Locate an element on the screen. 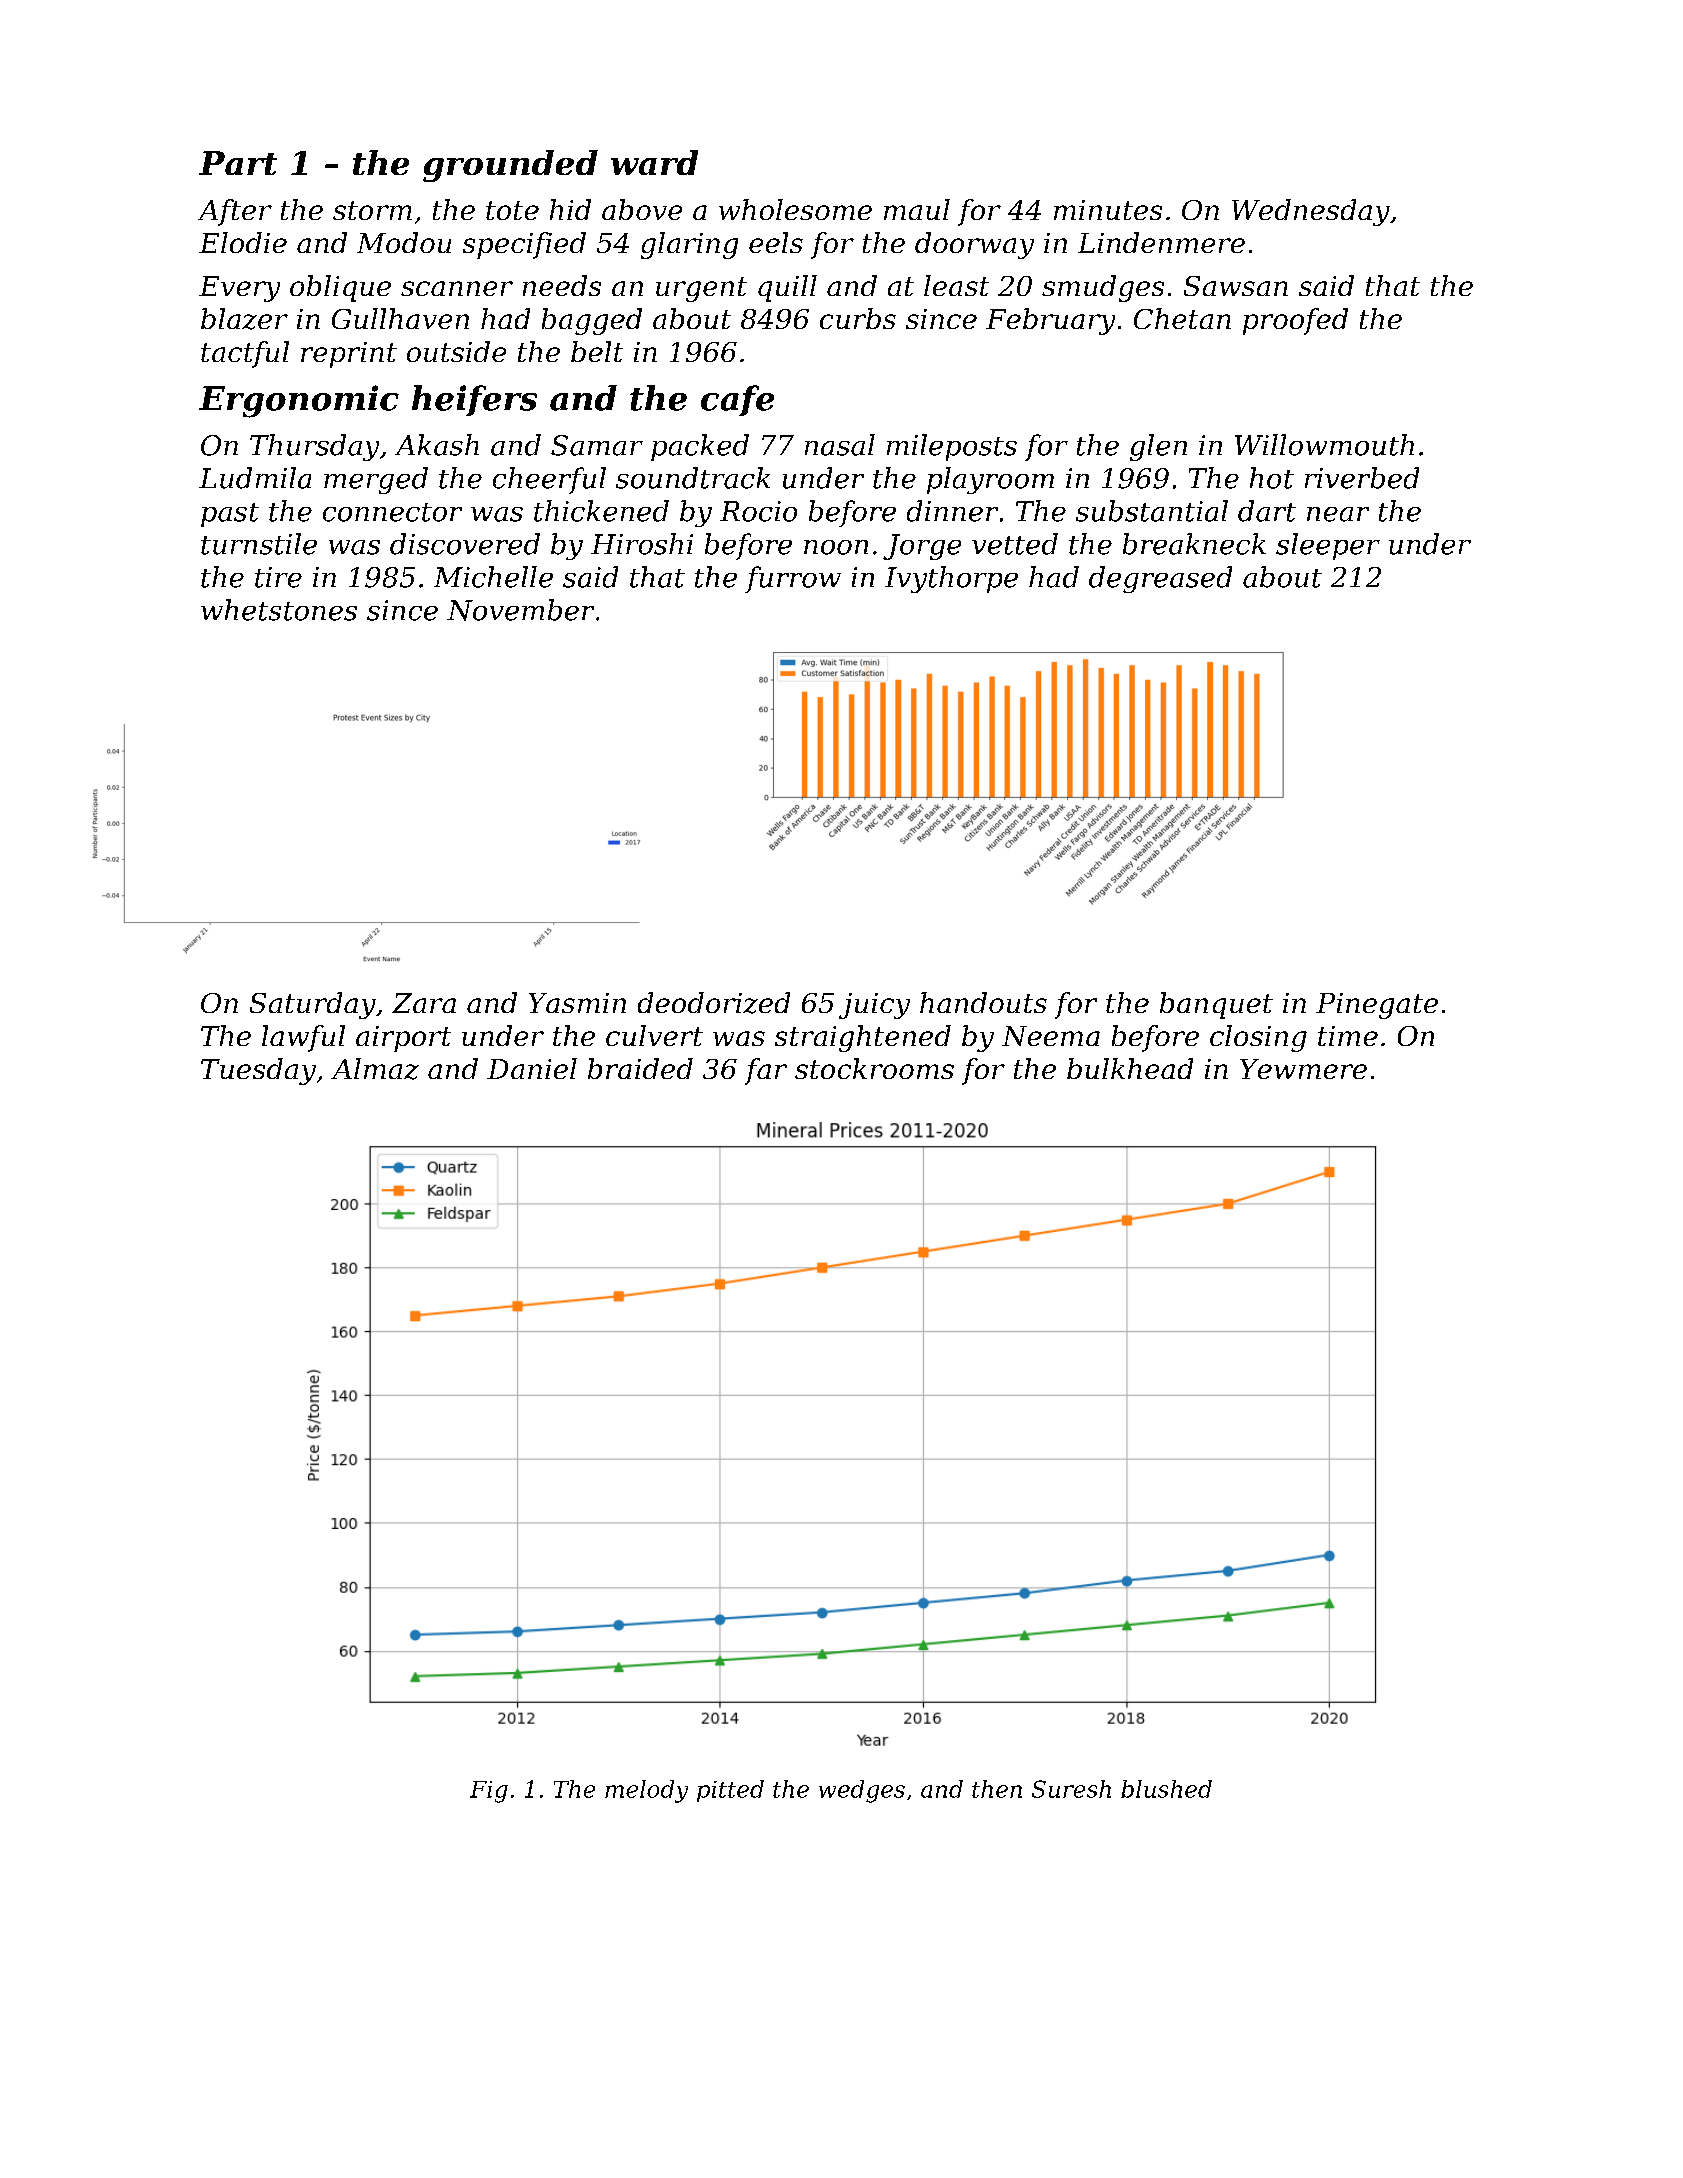 The image size is (1683, 2178). Yewmere is located at coordinates (1303, 1069).
